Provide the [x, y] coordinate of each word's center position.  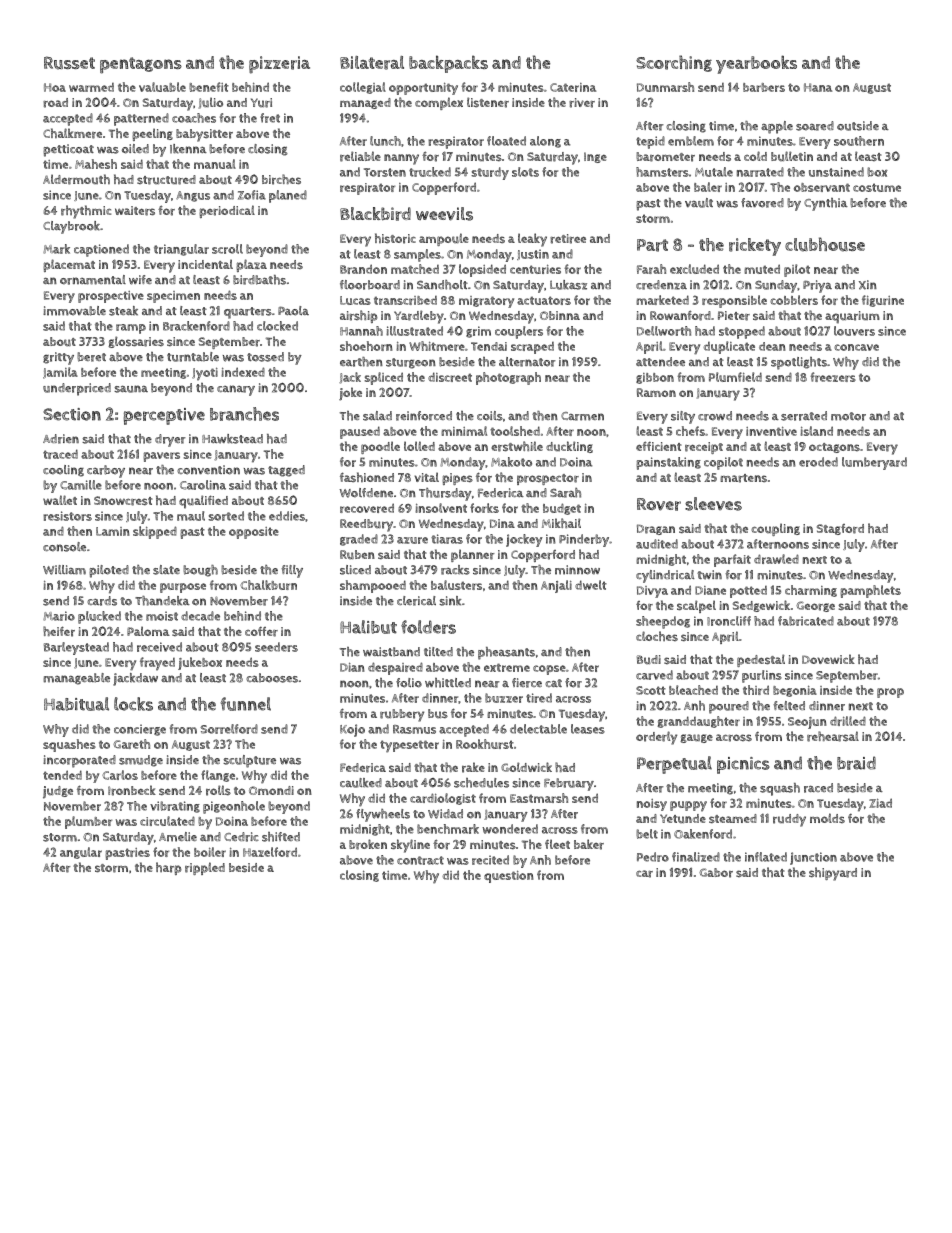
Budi [649, 659]
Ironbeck [132, 790]
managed [365, 103]
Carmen [582, 416]
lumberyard [874, 463]
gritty [58, 358]
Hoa [55, 87]
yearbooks [756, 64]
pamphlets [870, 591]
